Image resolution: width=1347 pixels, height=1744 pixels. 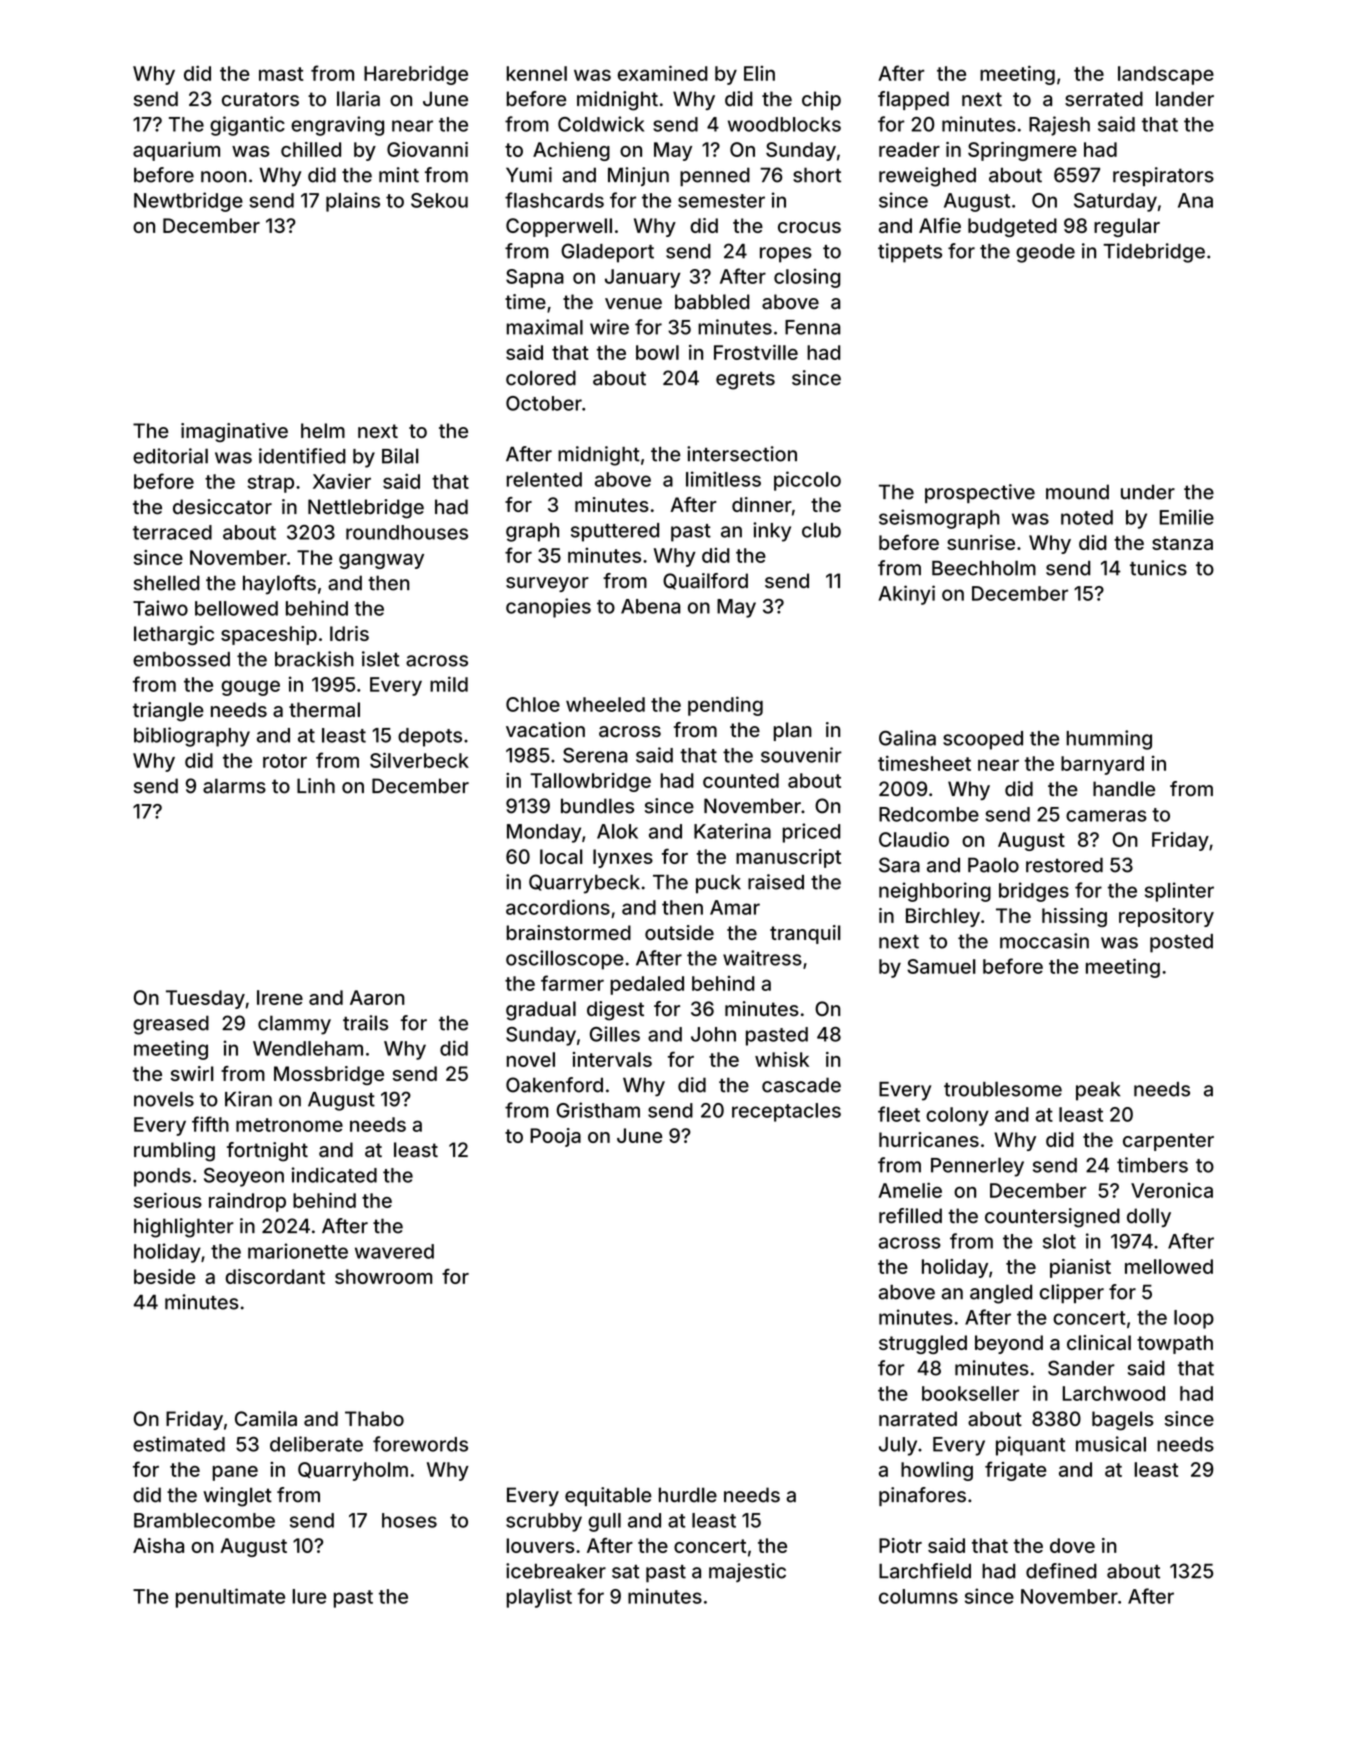 I want to click on posted, so click(x=1181, y=943).
